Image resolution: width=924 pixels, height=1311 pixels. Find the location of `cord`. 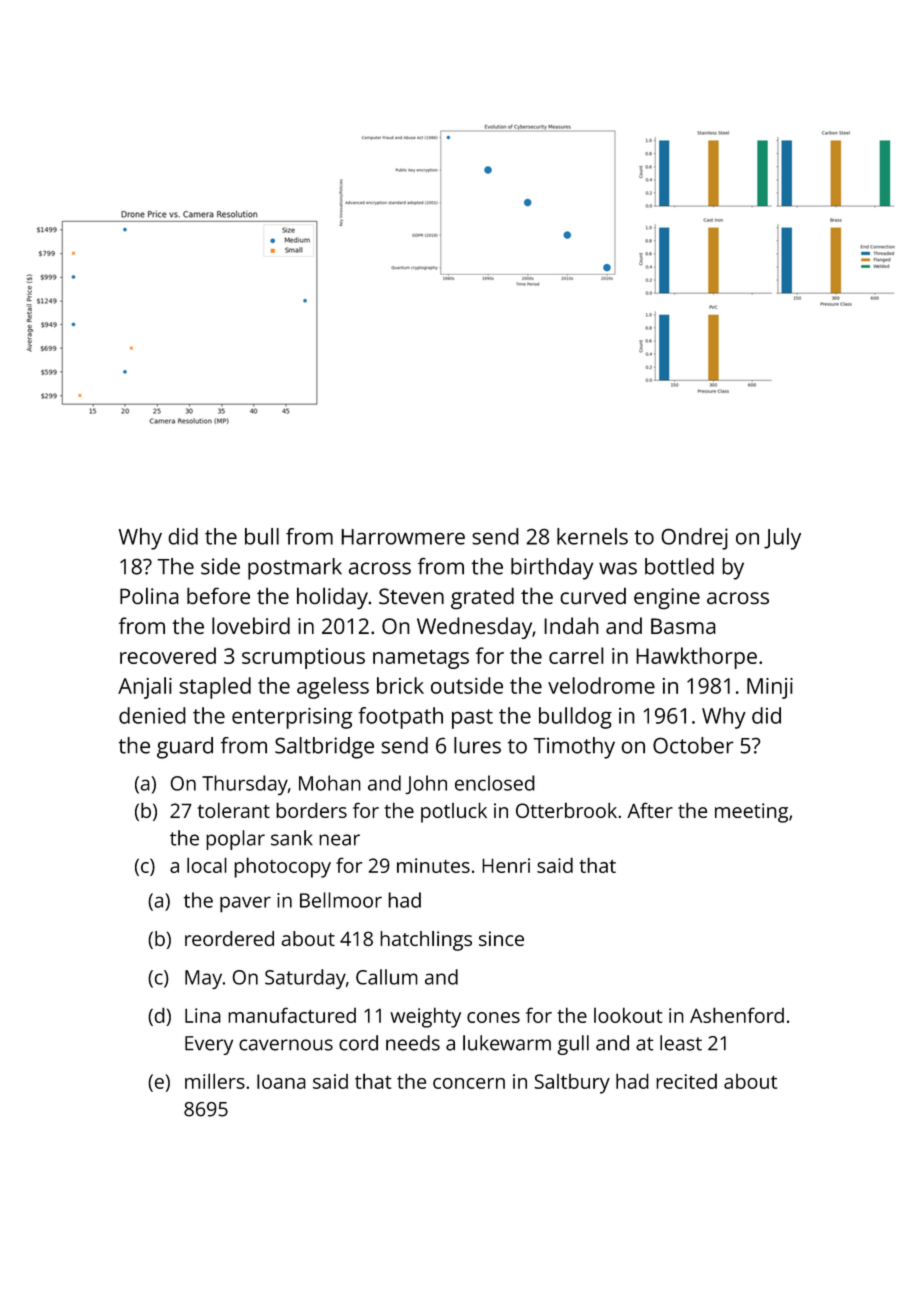

cord is located at coordinates (358, 1043).
